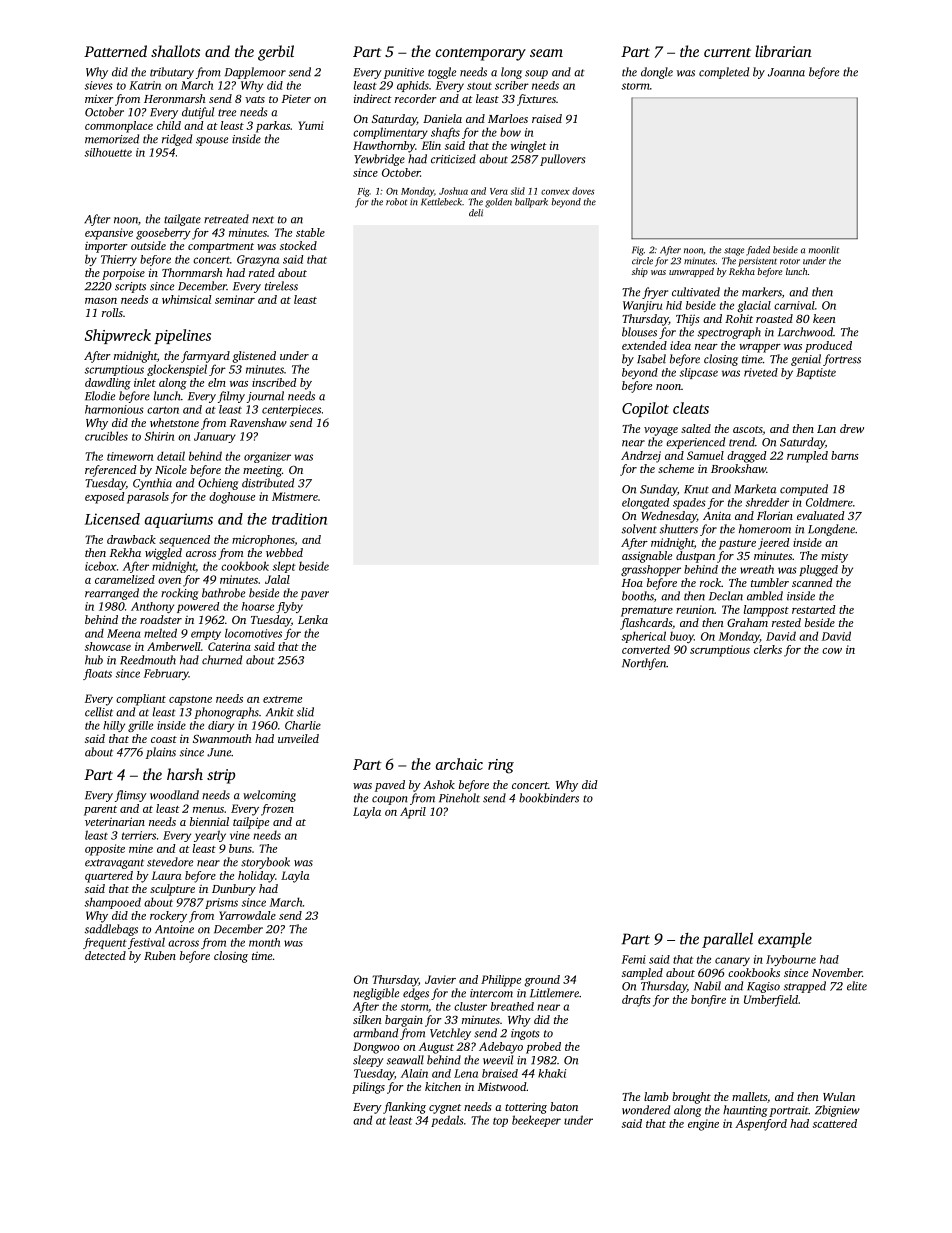 The width and height of the page is (952, 1233). I want to click on unveiled, so click(298, 738).
